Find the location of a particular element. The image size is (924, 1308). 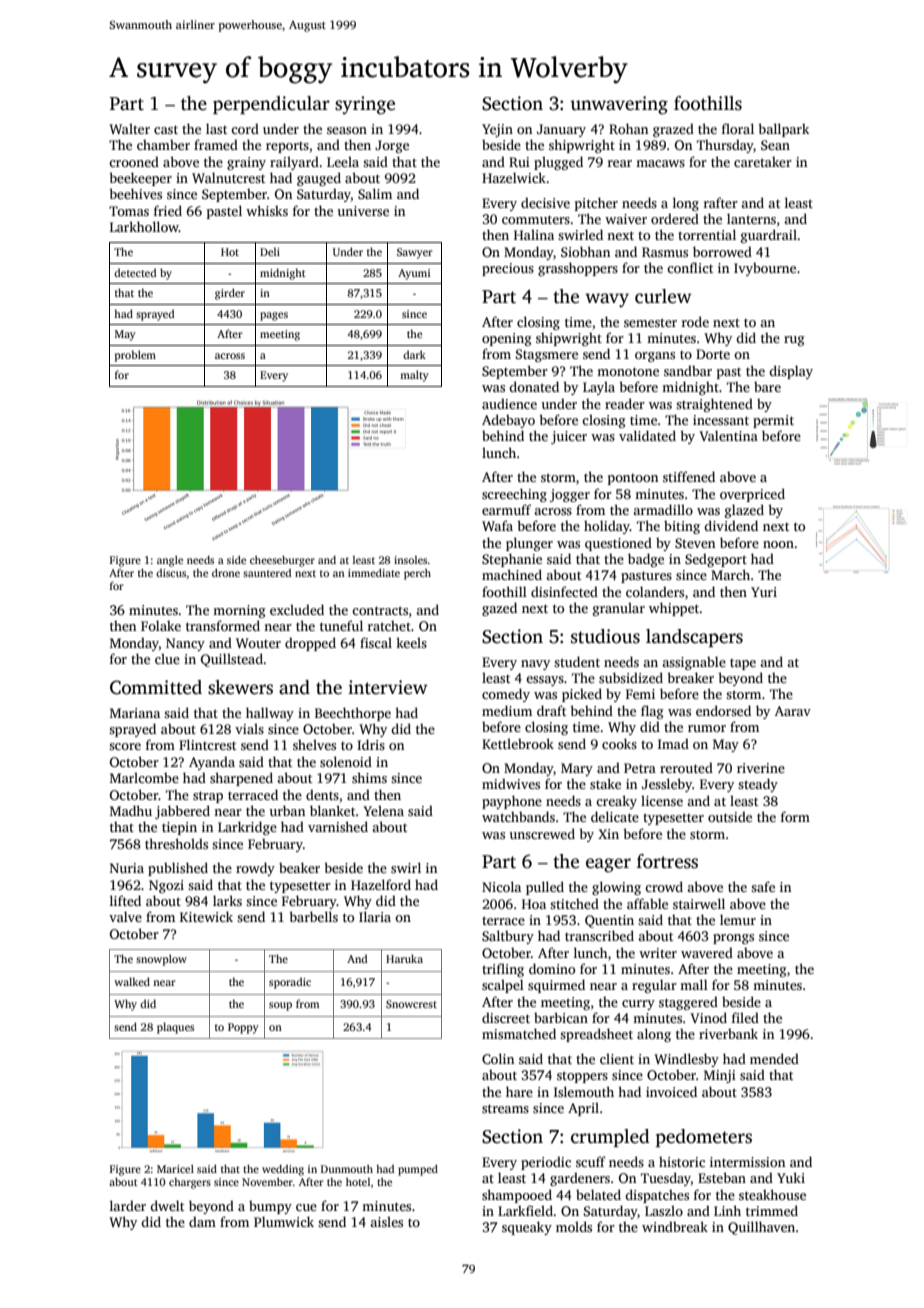

larder is located at coordinates (128, 1205).
